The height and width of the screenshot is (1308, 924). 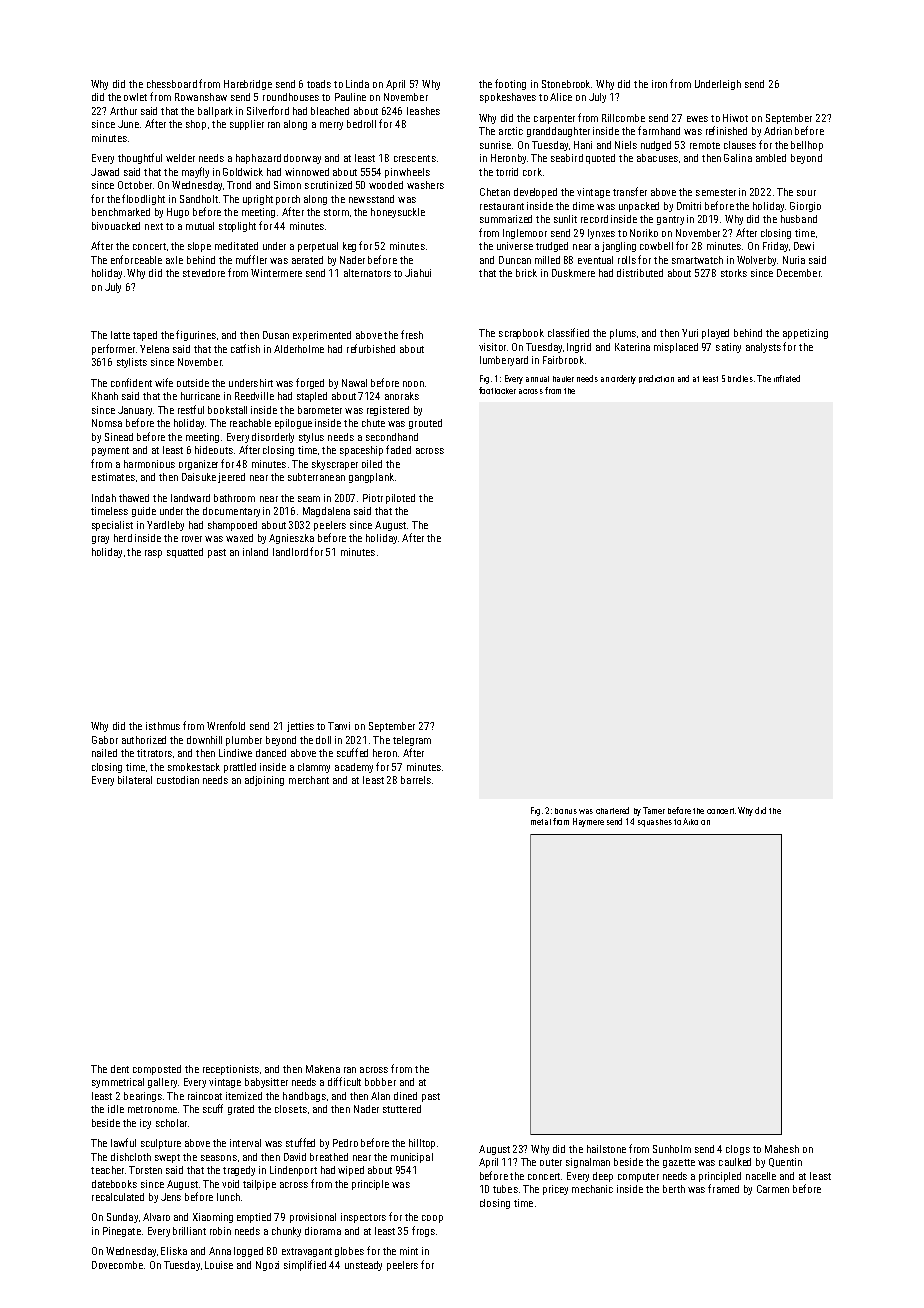 What do you see at coordinates (656, 379) in the screenshot?
I see `prediction` at bounding box center [656, 379].
